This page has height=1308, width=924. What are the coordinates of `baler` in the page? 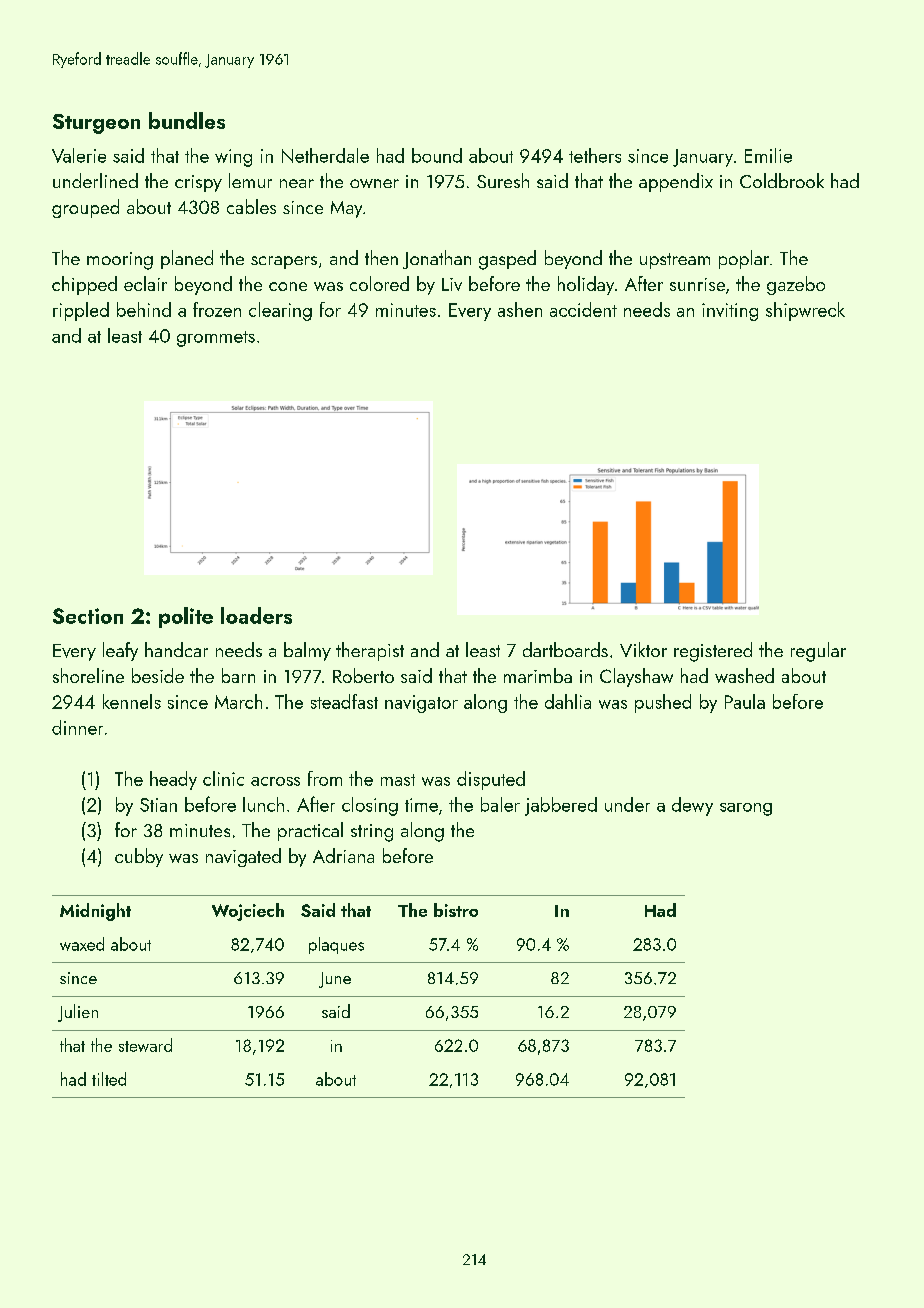 It's located at (500, 804).
